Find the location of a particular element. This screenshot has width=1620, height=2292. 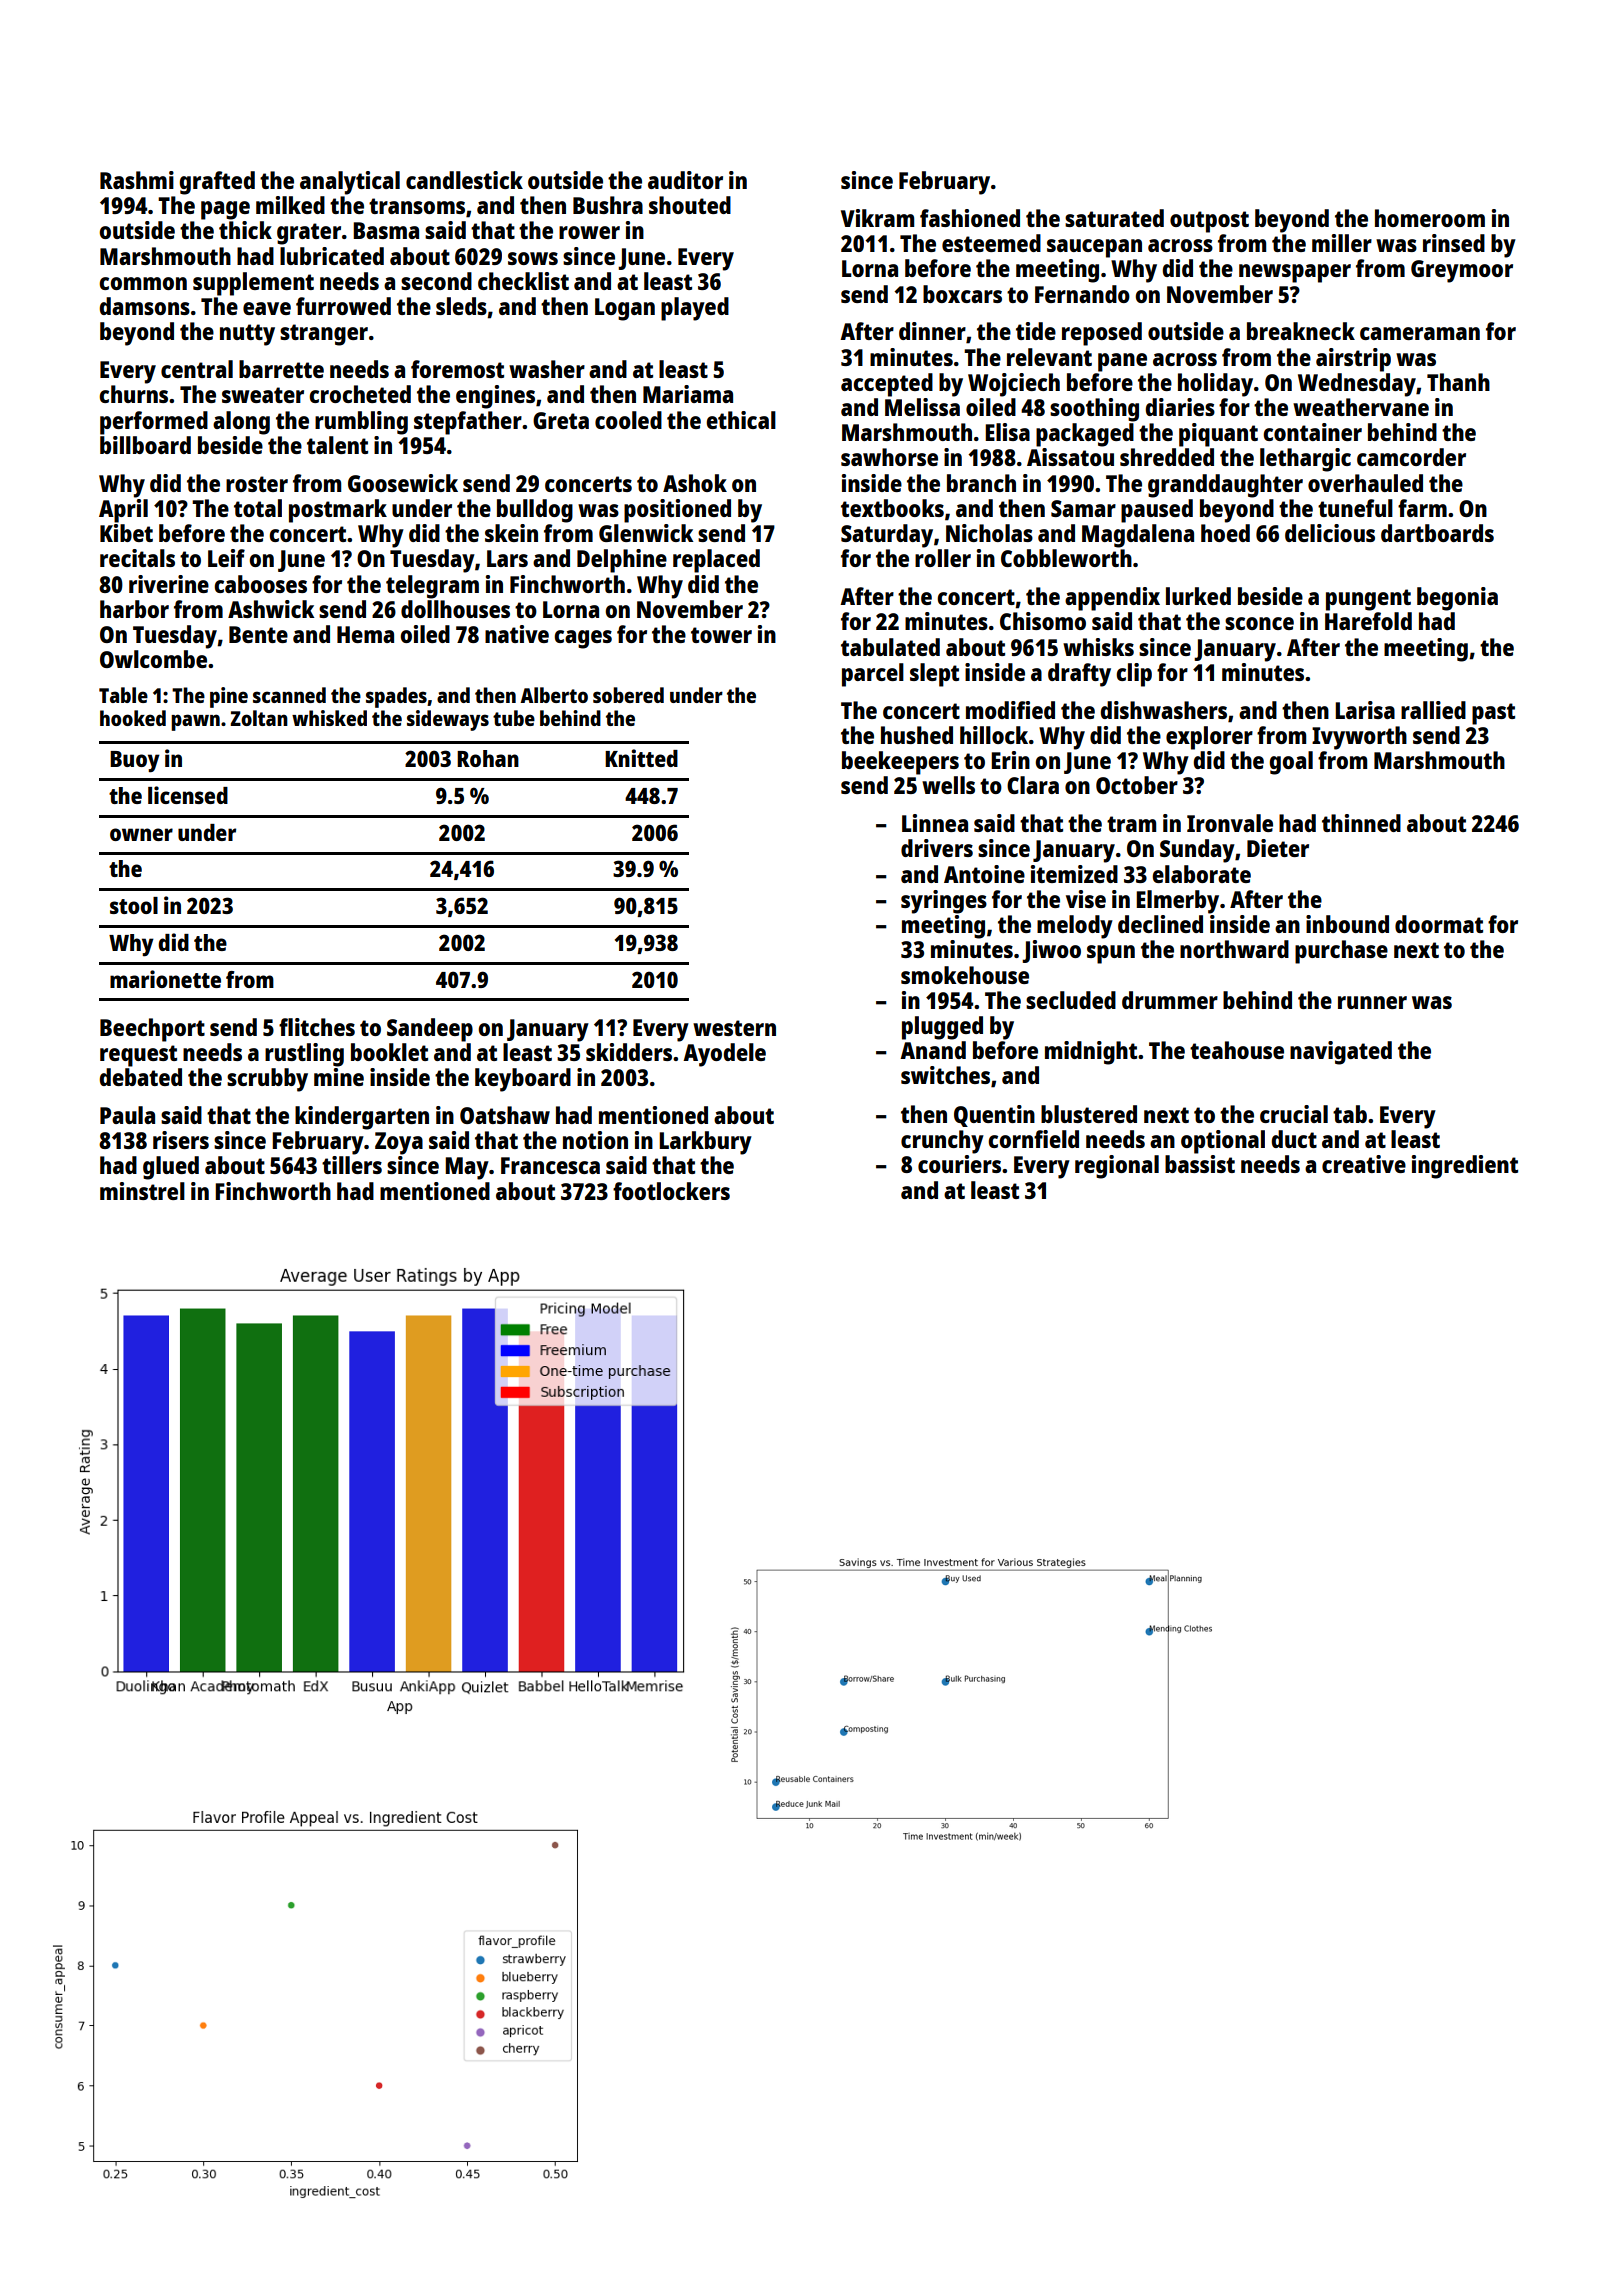

licensed is located at coordinates (188, 795).
